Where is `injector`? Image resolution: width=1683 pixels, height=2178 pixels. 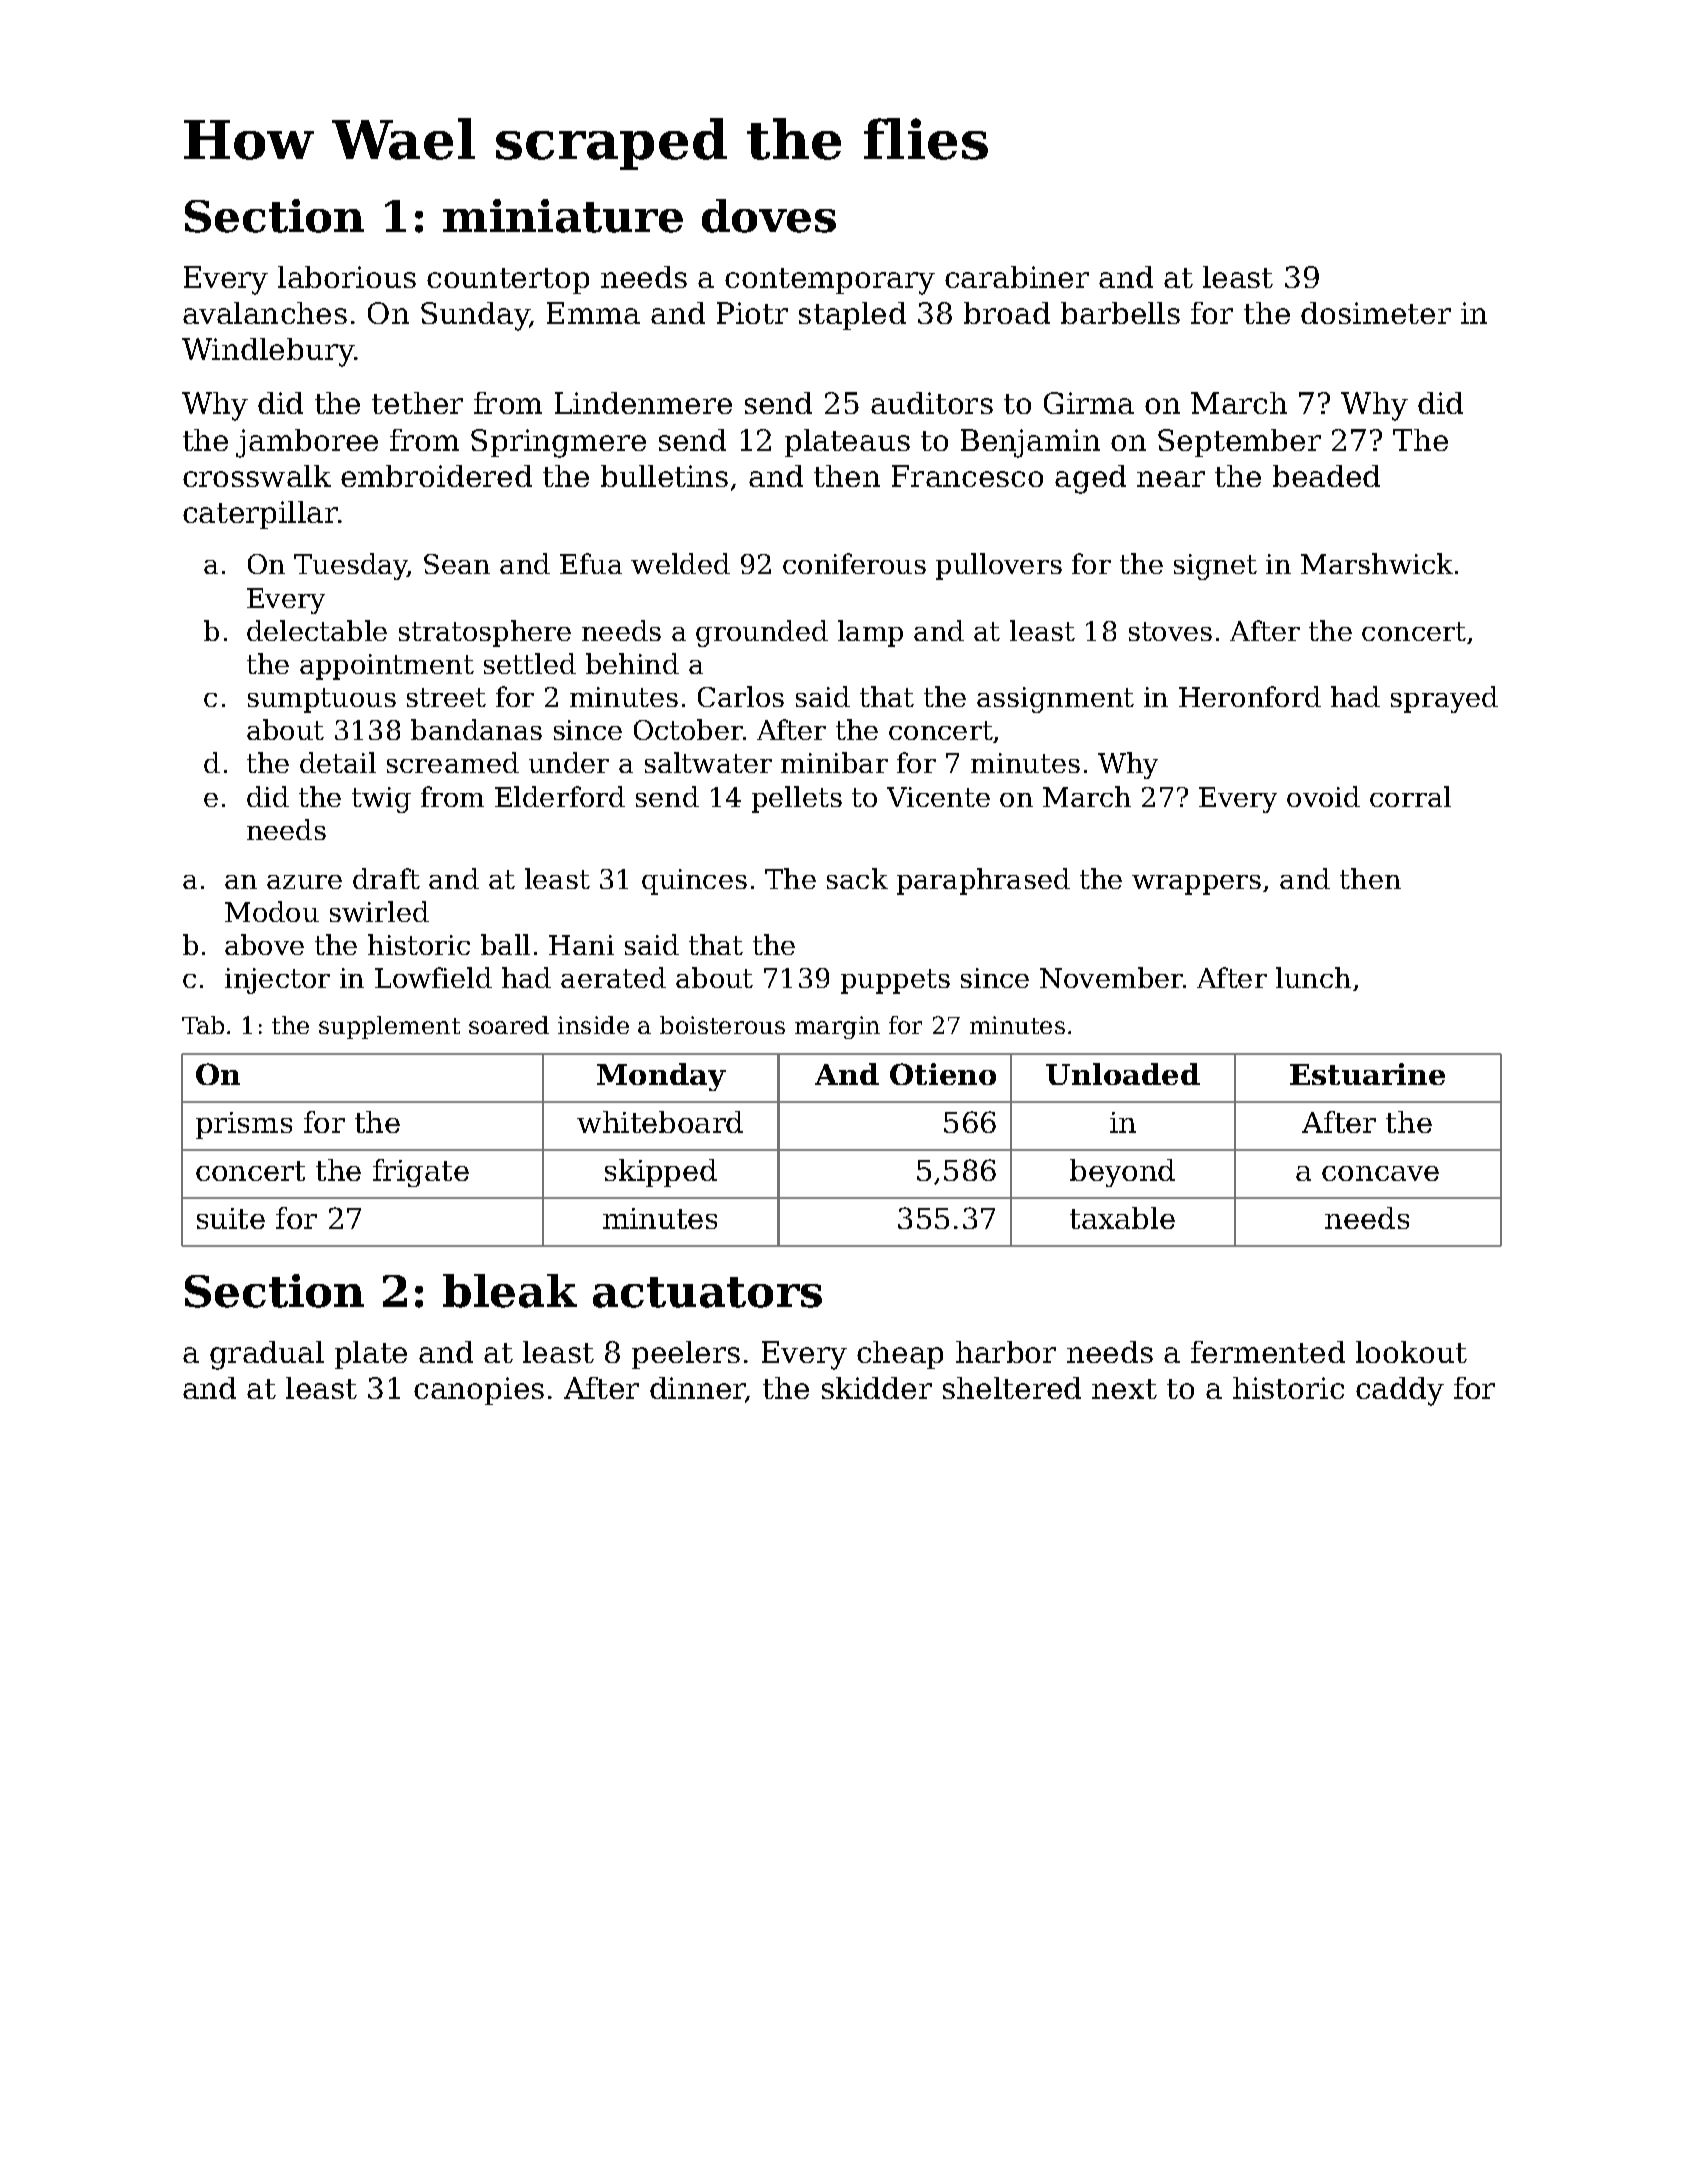
injector is located at coordinates (277, 981).
